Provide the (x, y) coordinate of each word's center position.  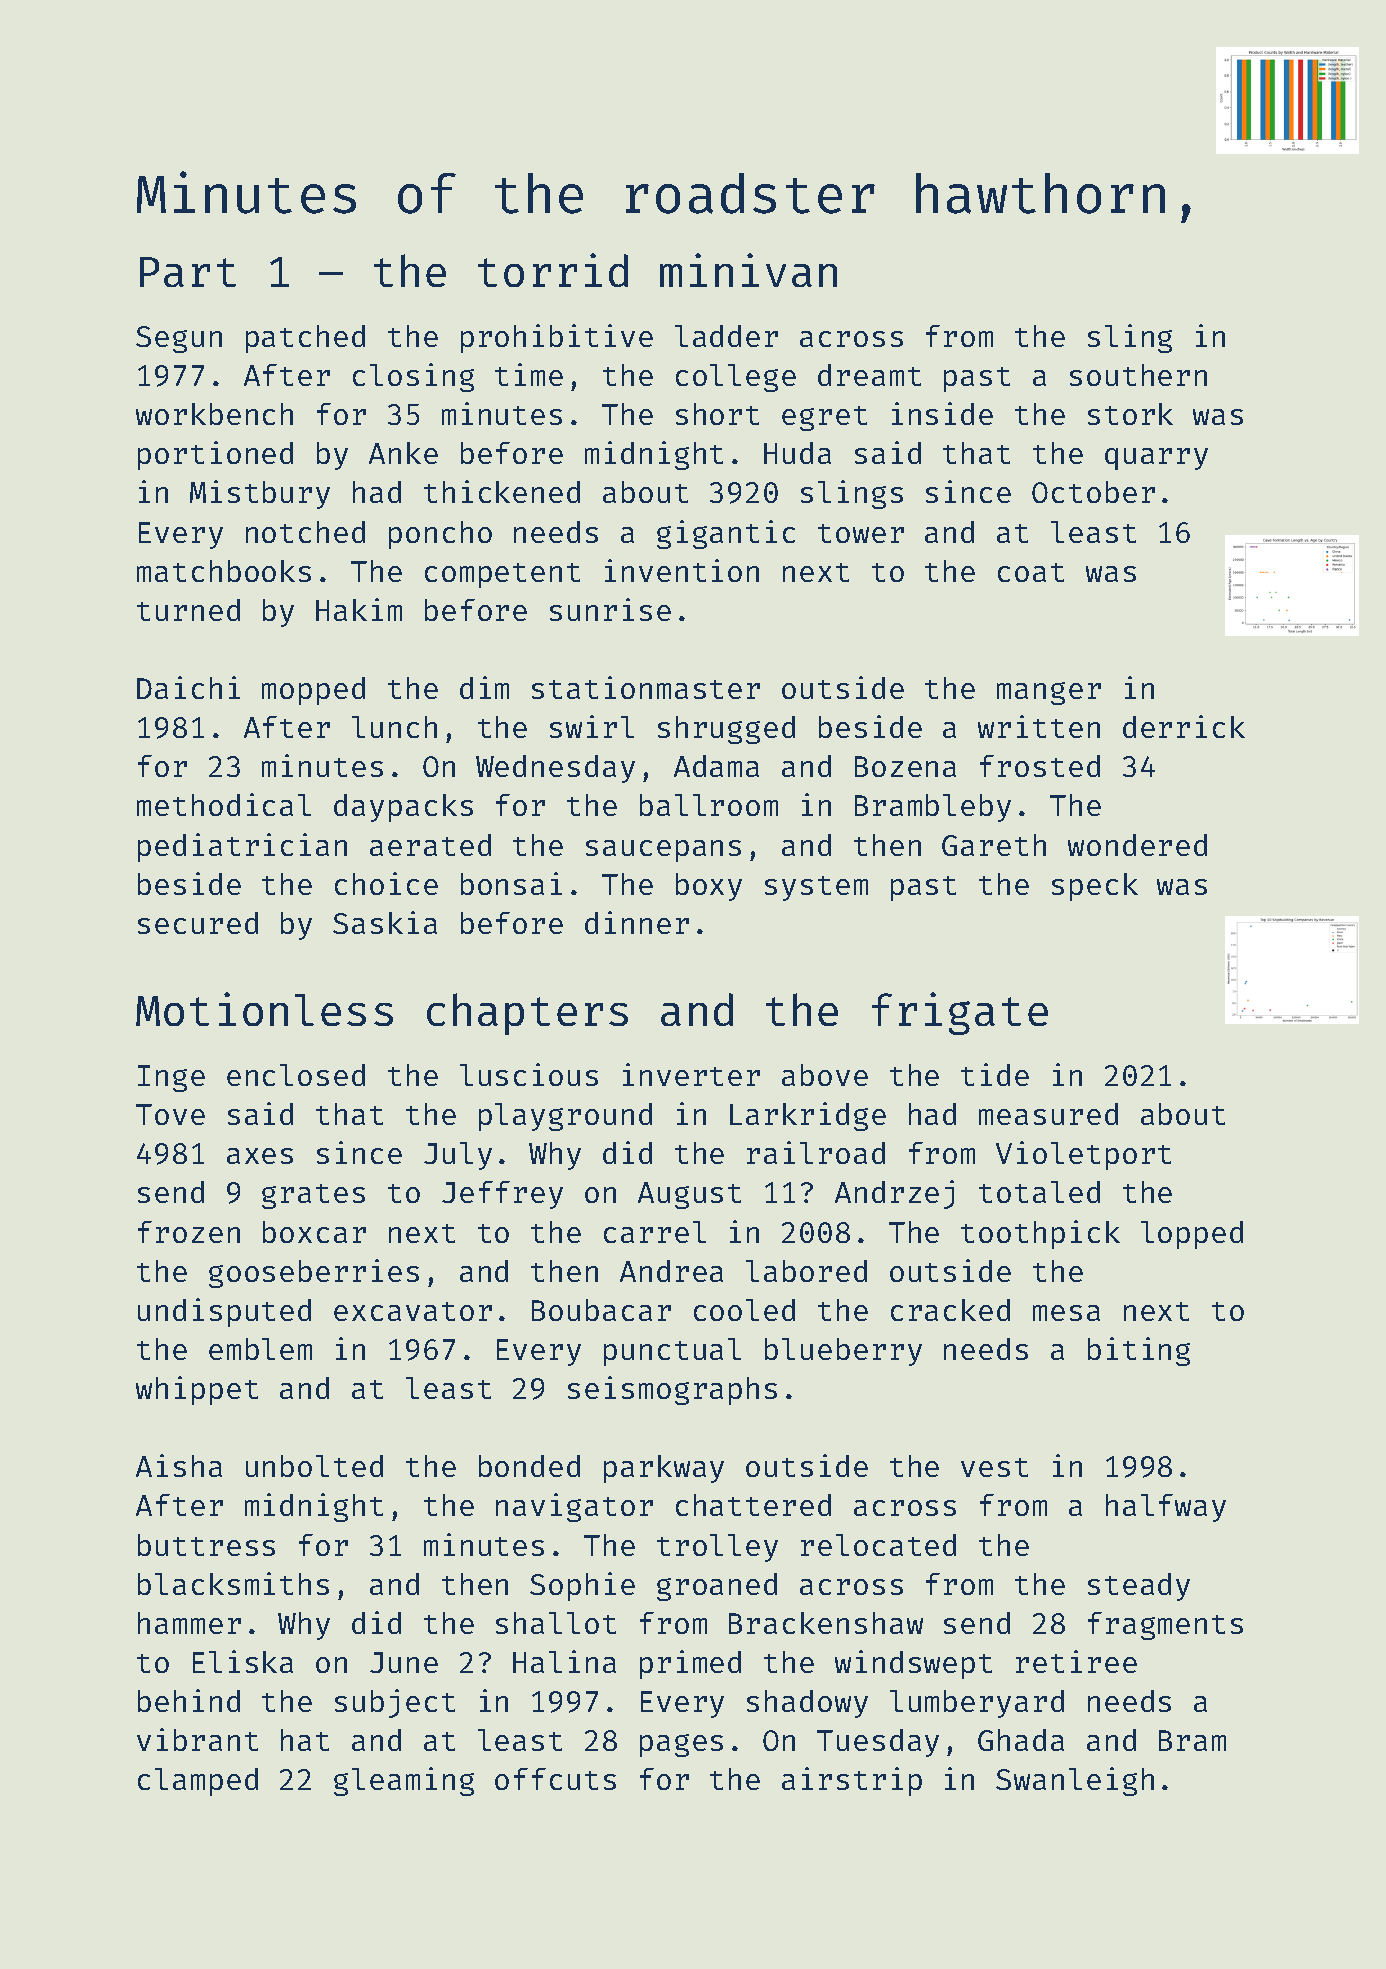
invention (682, 570)
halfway (1166, 1508)
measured (1048, 1114)
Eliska (243, 1661)
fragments (1165, 1626)
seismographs (672, 1390)
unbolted (314, 1466)
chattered (753, 1505)
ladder (726, 336)
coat (1031, 572)
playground (565, 1117)
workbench (214, 414)
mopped (313, 691)
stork (1130, 414)
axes (260, 1156)
